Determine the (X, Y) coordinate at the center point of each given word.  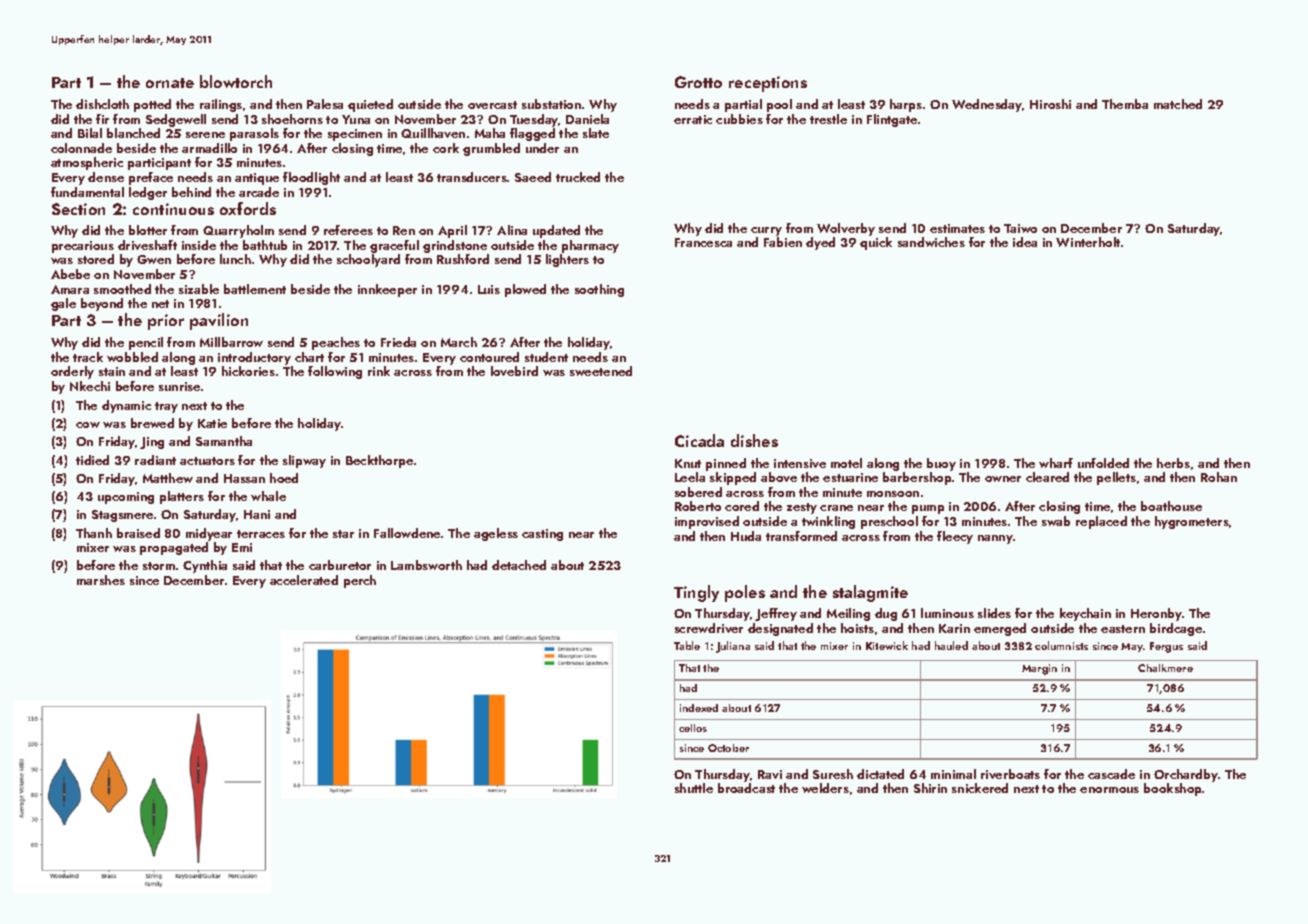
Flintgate (892, 120)
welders (825, 788)
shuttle (694, 788)
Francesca (703, 242)
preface (151, 178)
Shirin (930, 788)
